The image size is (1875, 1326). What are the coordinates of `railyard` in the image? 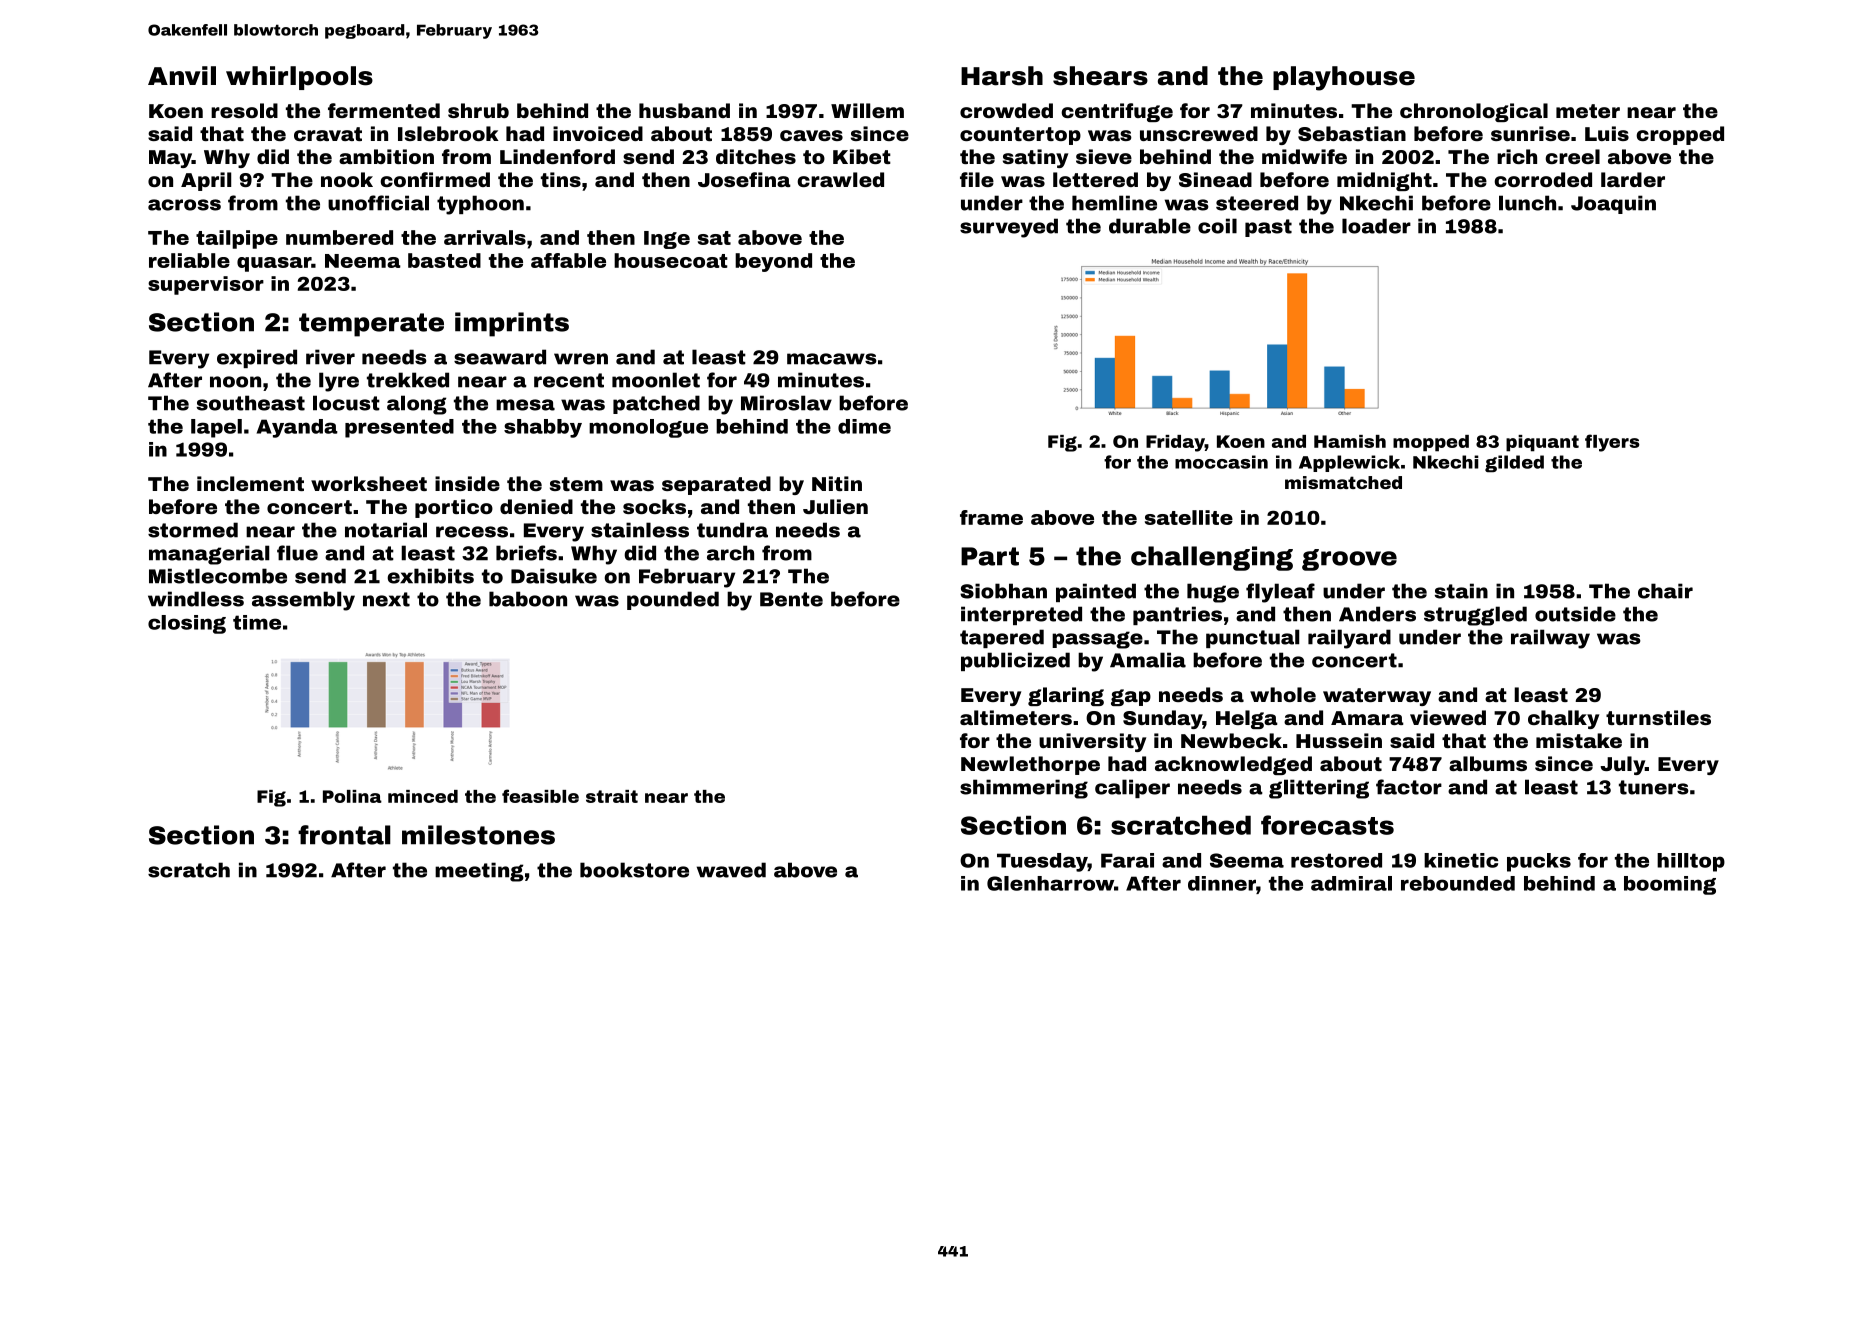 It's located at (1349, 639).
